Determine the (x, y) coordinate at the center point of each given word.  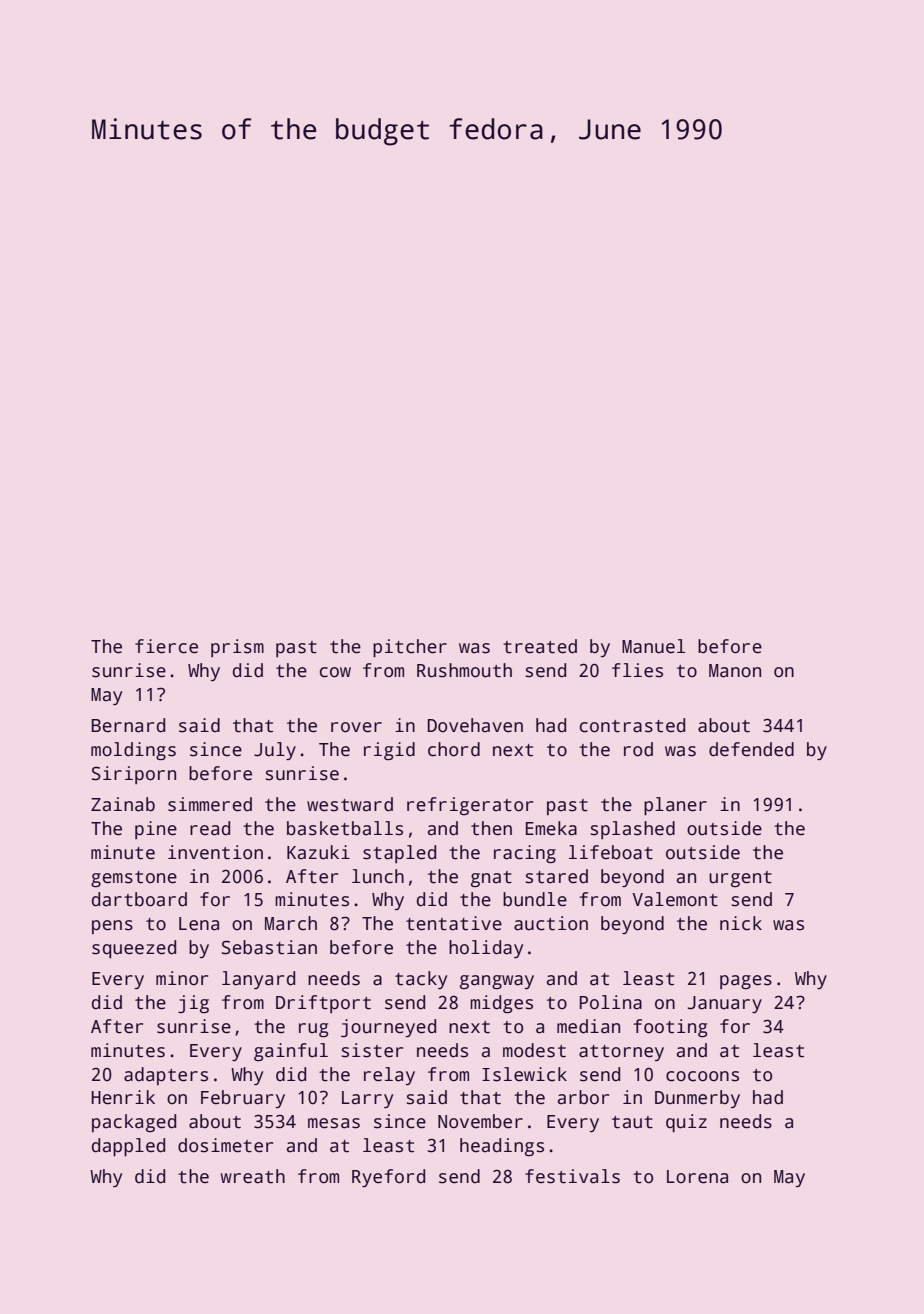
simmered (210, 804)
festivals (572, 1176)
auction (551, 923)
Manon (735, 671)
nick (741, 923)
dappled (128, 1147)
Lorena (697, 1177)
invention (215, 852)
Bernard (128, 725)
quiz (686, 1123)
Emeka (551, 828)
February (243, 1099)
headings (502, 1147)
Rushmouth (464, 670)
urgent (740, 879)
